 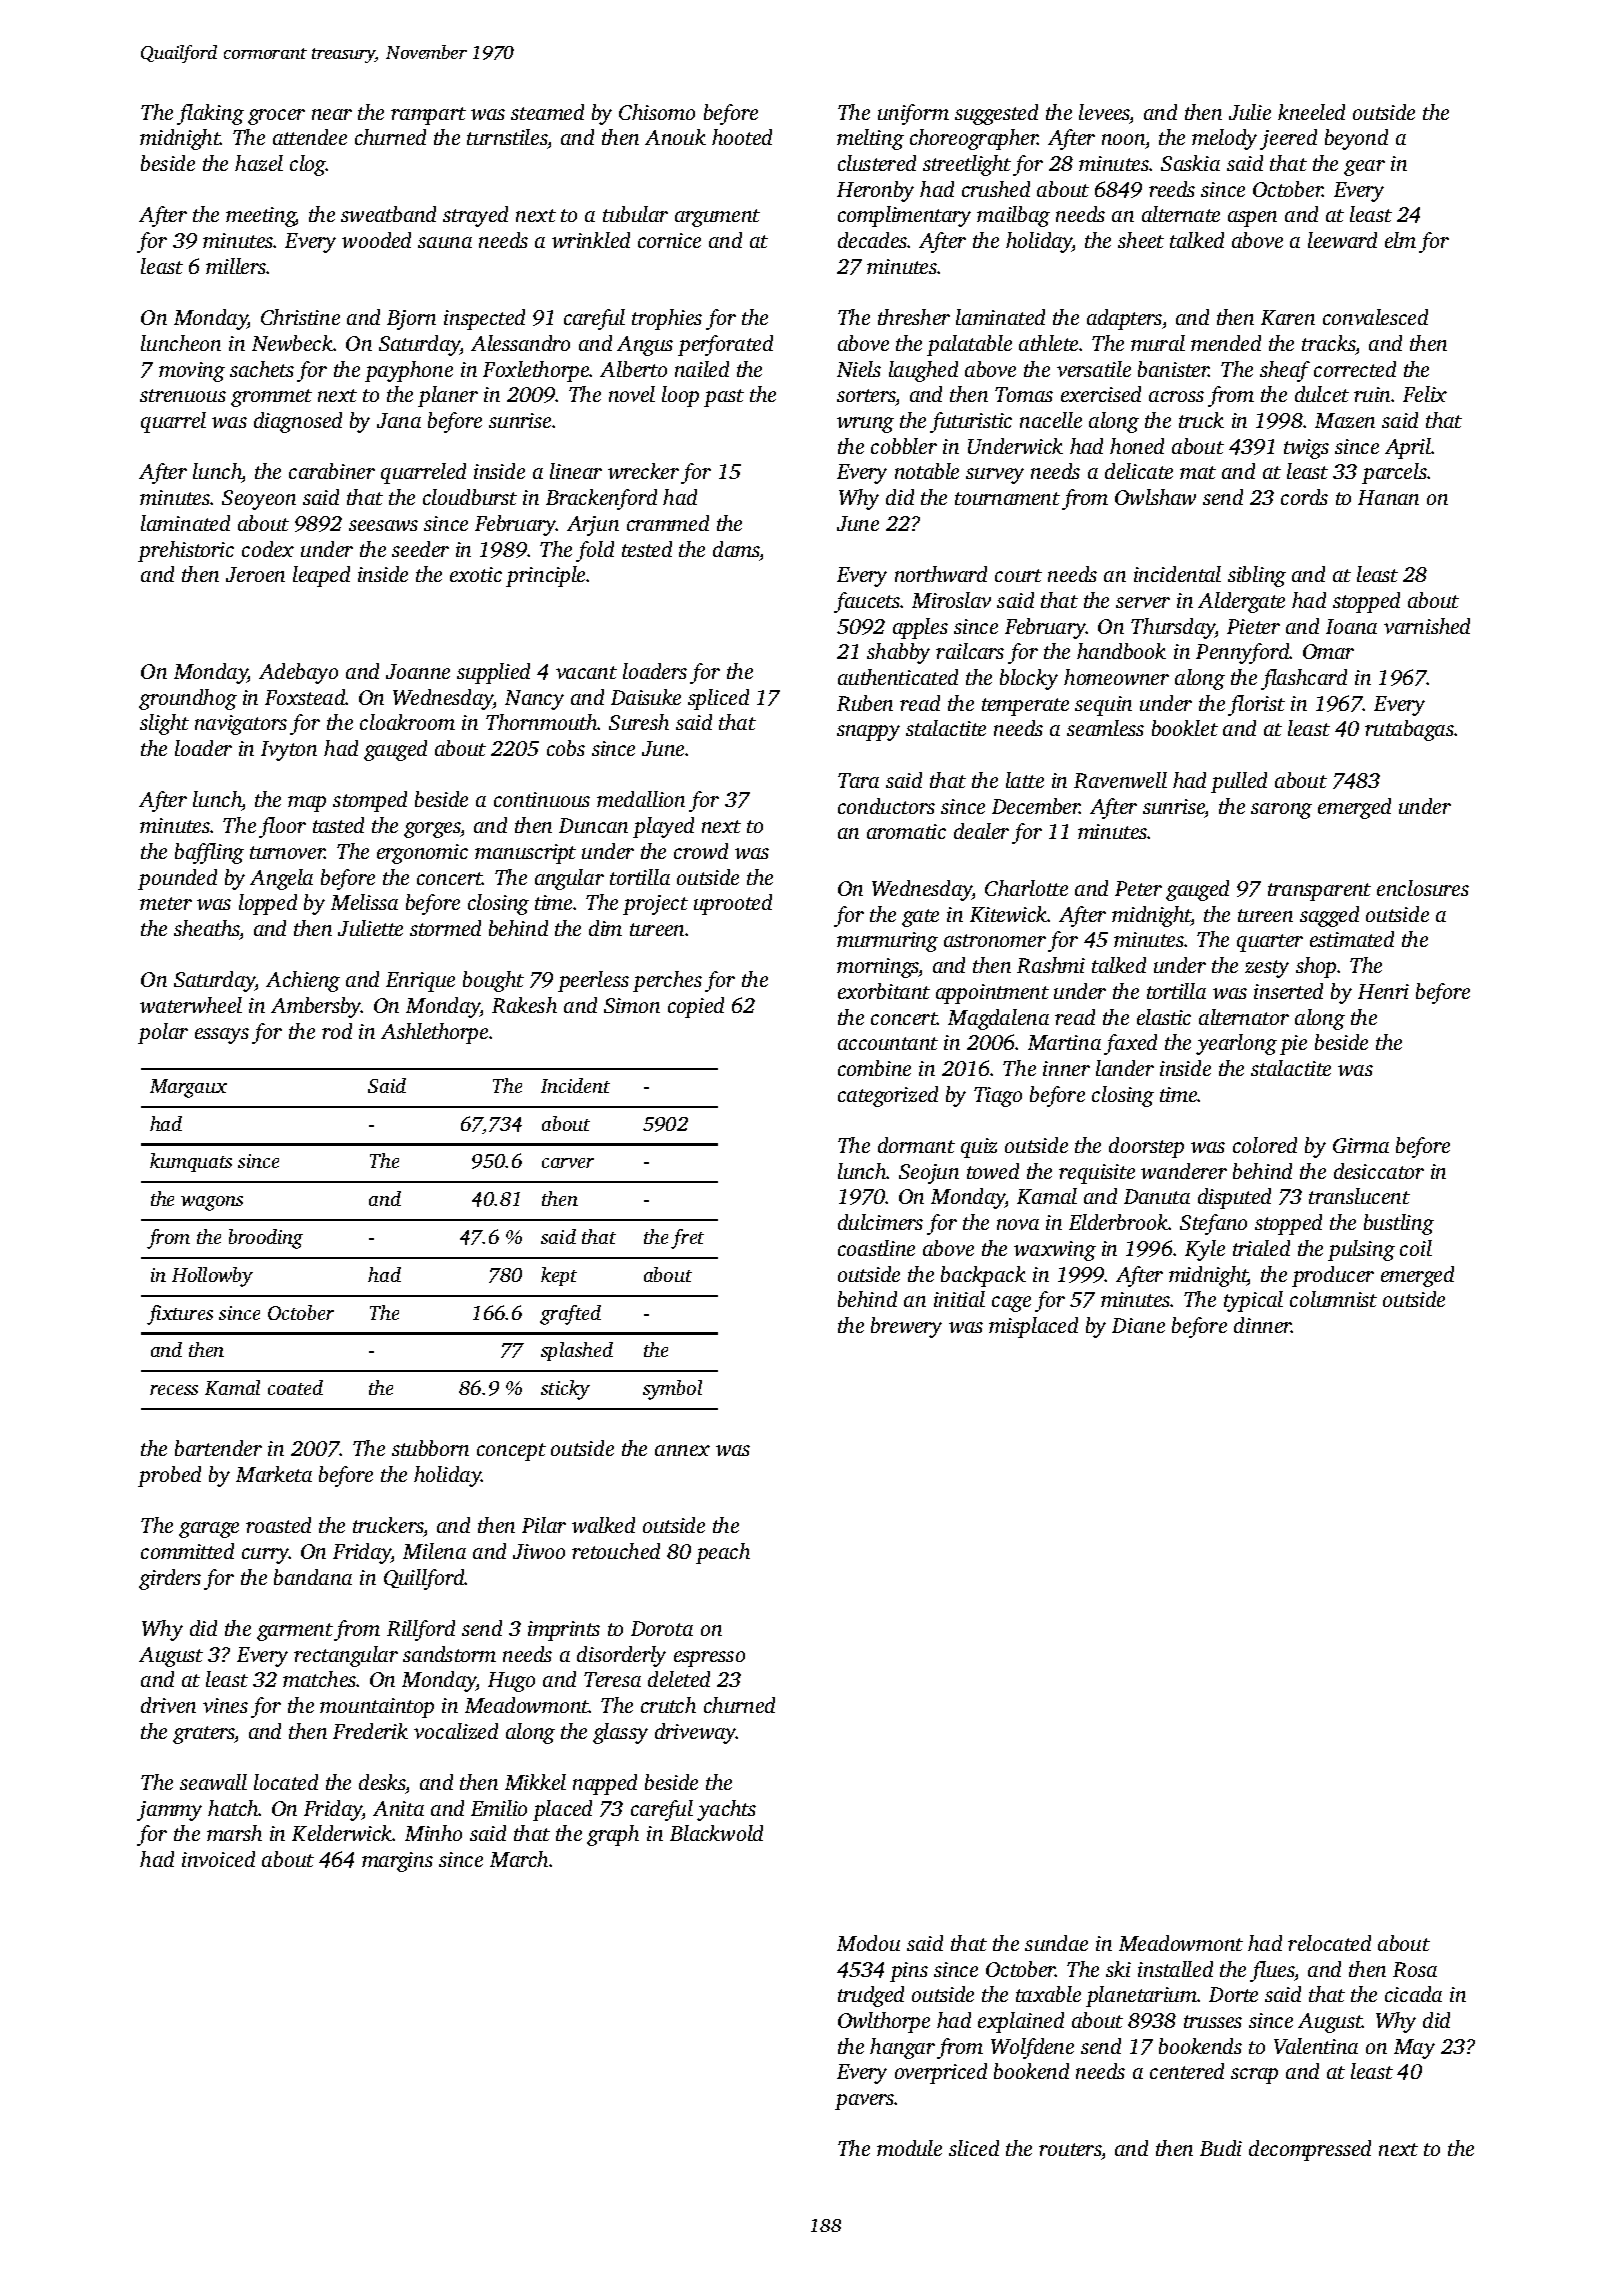 What do you see at coordinates (1415, 1969) in the page?
I see `Rosa` at bounding box center [1415, 1969].
